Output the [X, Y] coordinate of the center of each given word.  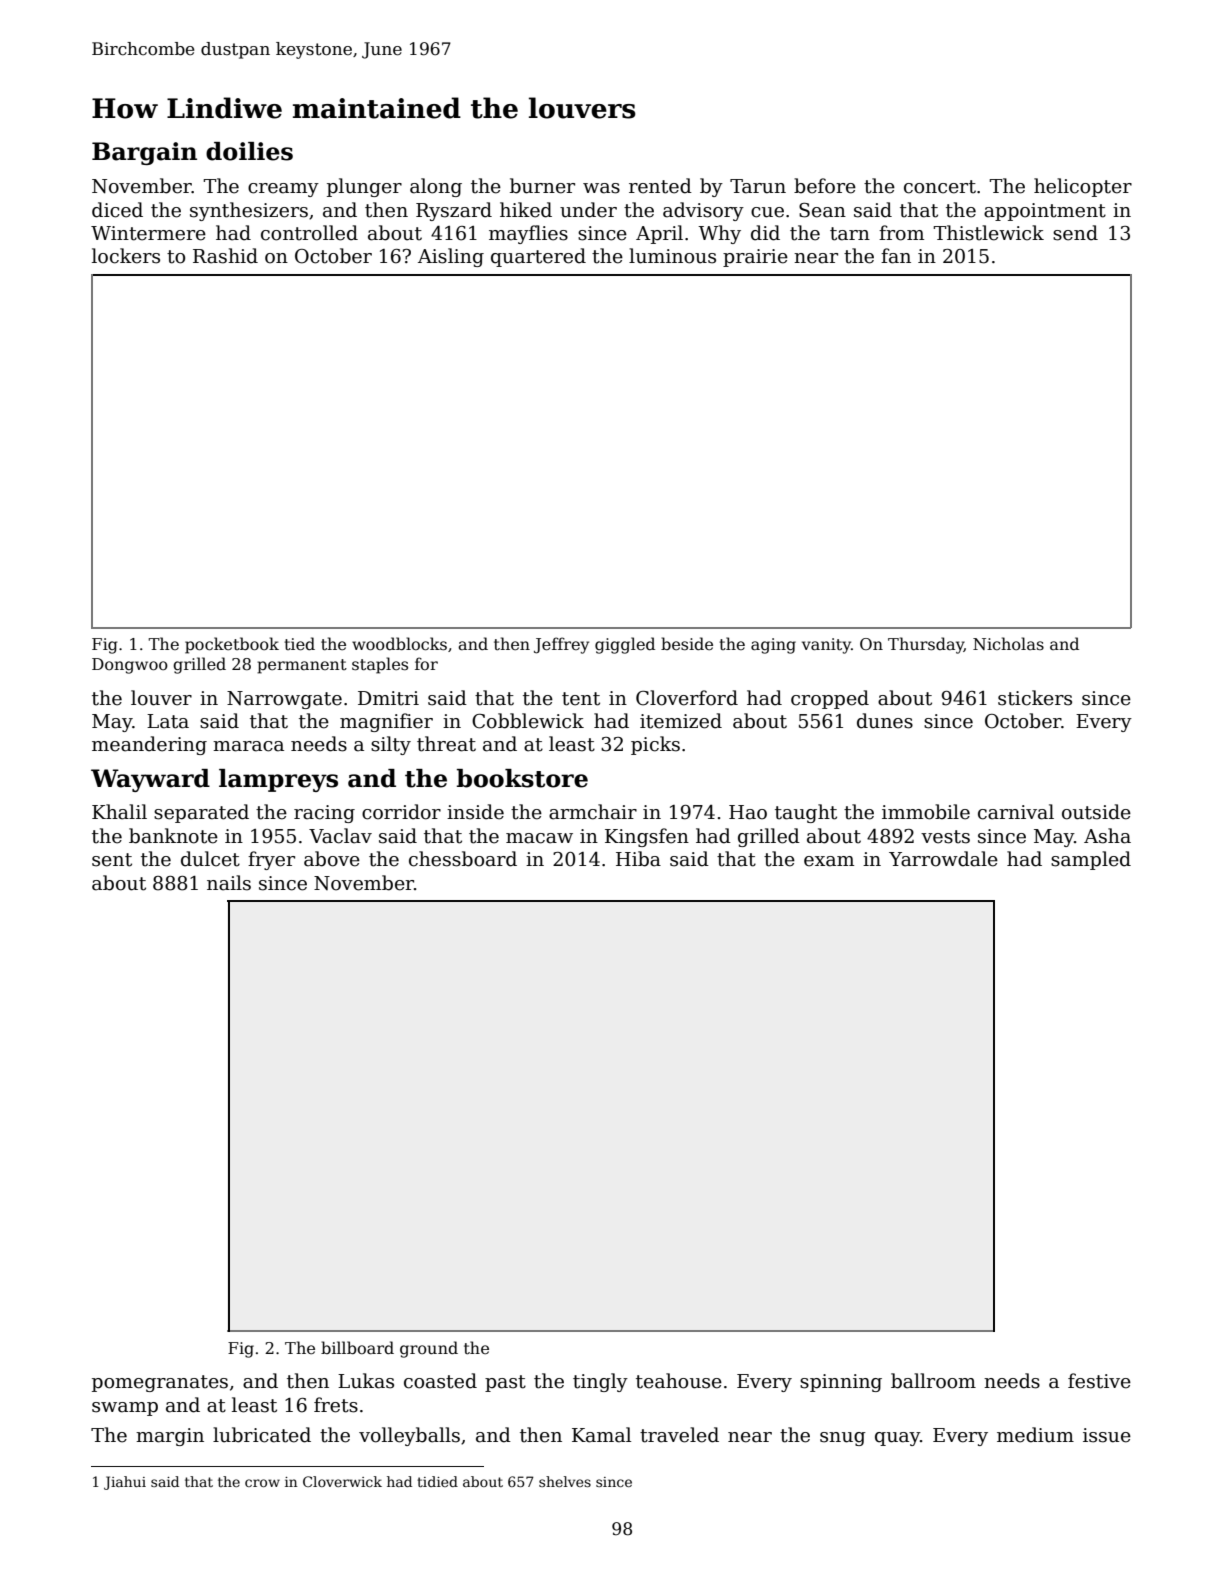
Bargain [144, 153]
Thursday [926, 645]
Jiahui [125, 1483]
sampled [1091, 860]
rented [660, 186]
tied [299, 644]
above [332, 859]
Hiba [638, 859]
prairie [755, 258]
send [1075, 233]
